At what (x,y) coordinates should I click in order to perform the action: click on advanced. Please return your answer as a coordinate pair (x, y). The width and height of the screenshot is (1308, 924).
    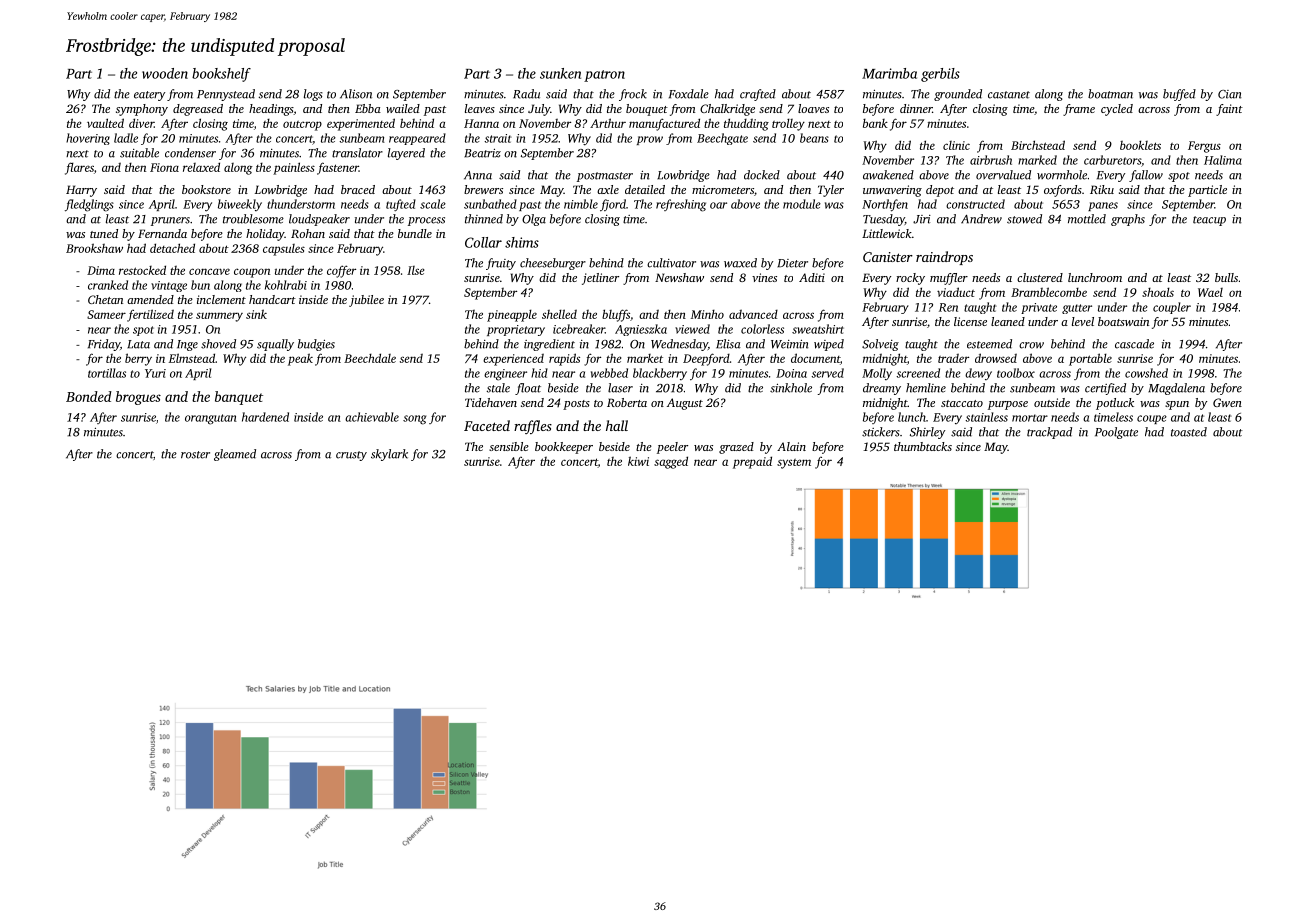
    Looking at the image, I should click on (753, 314).
